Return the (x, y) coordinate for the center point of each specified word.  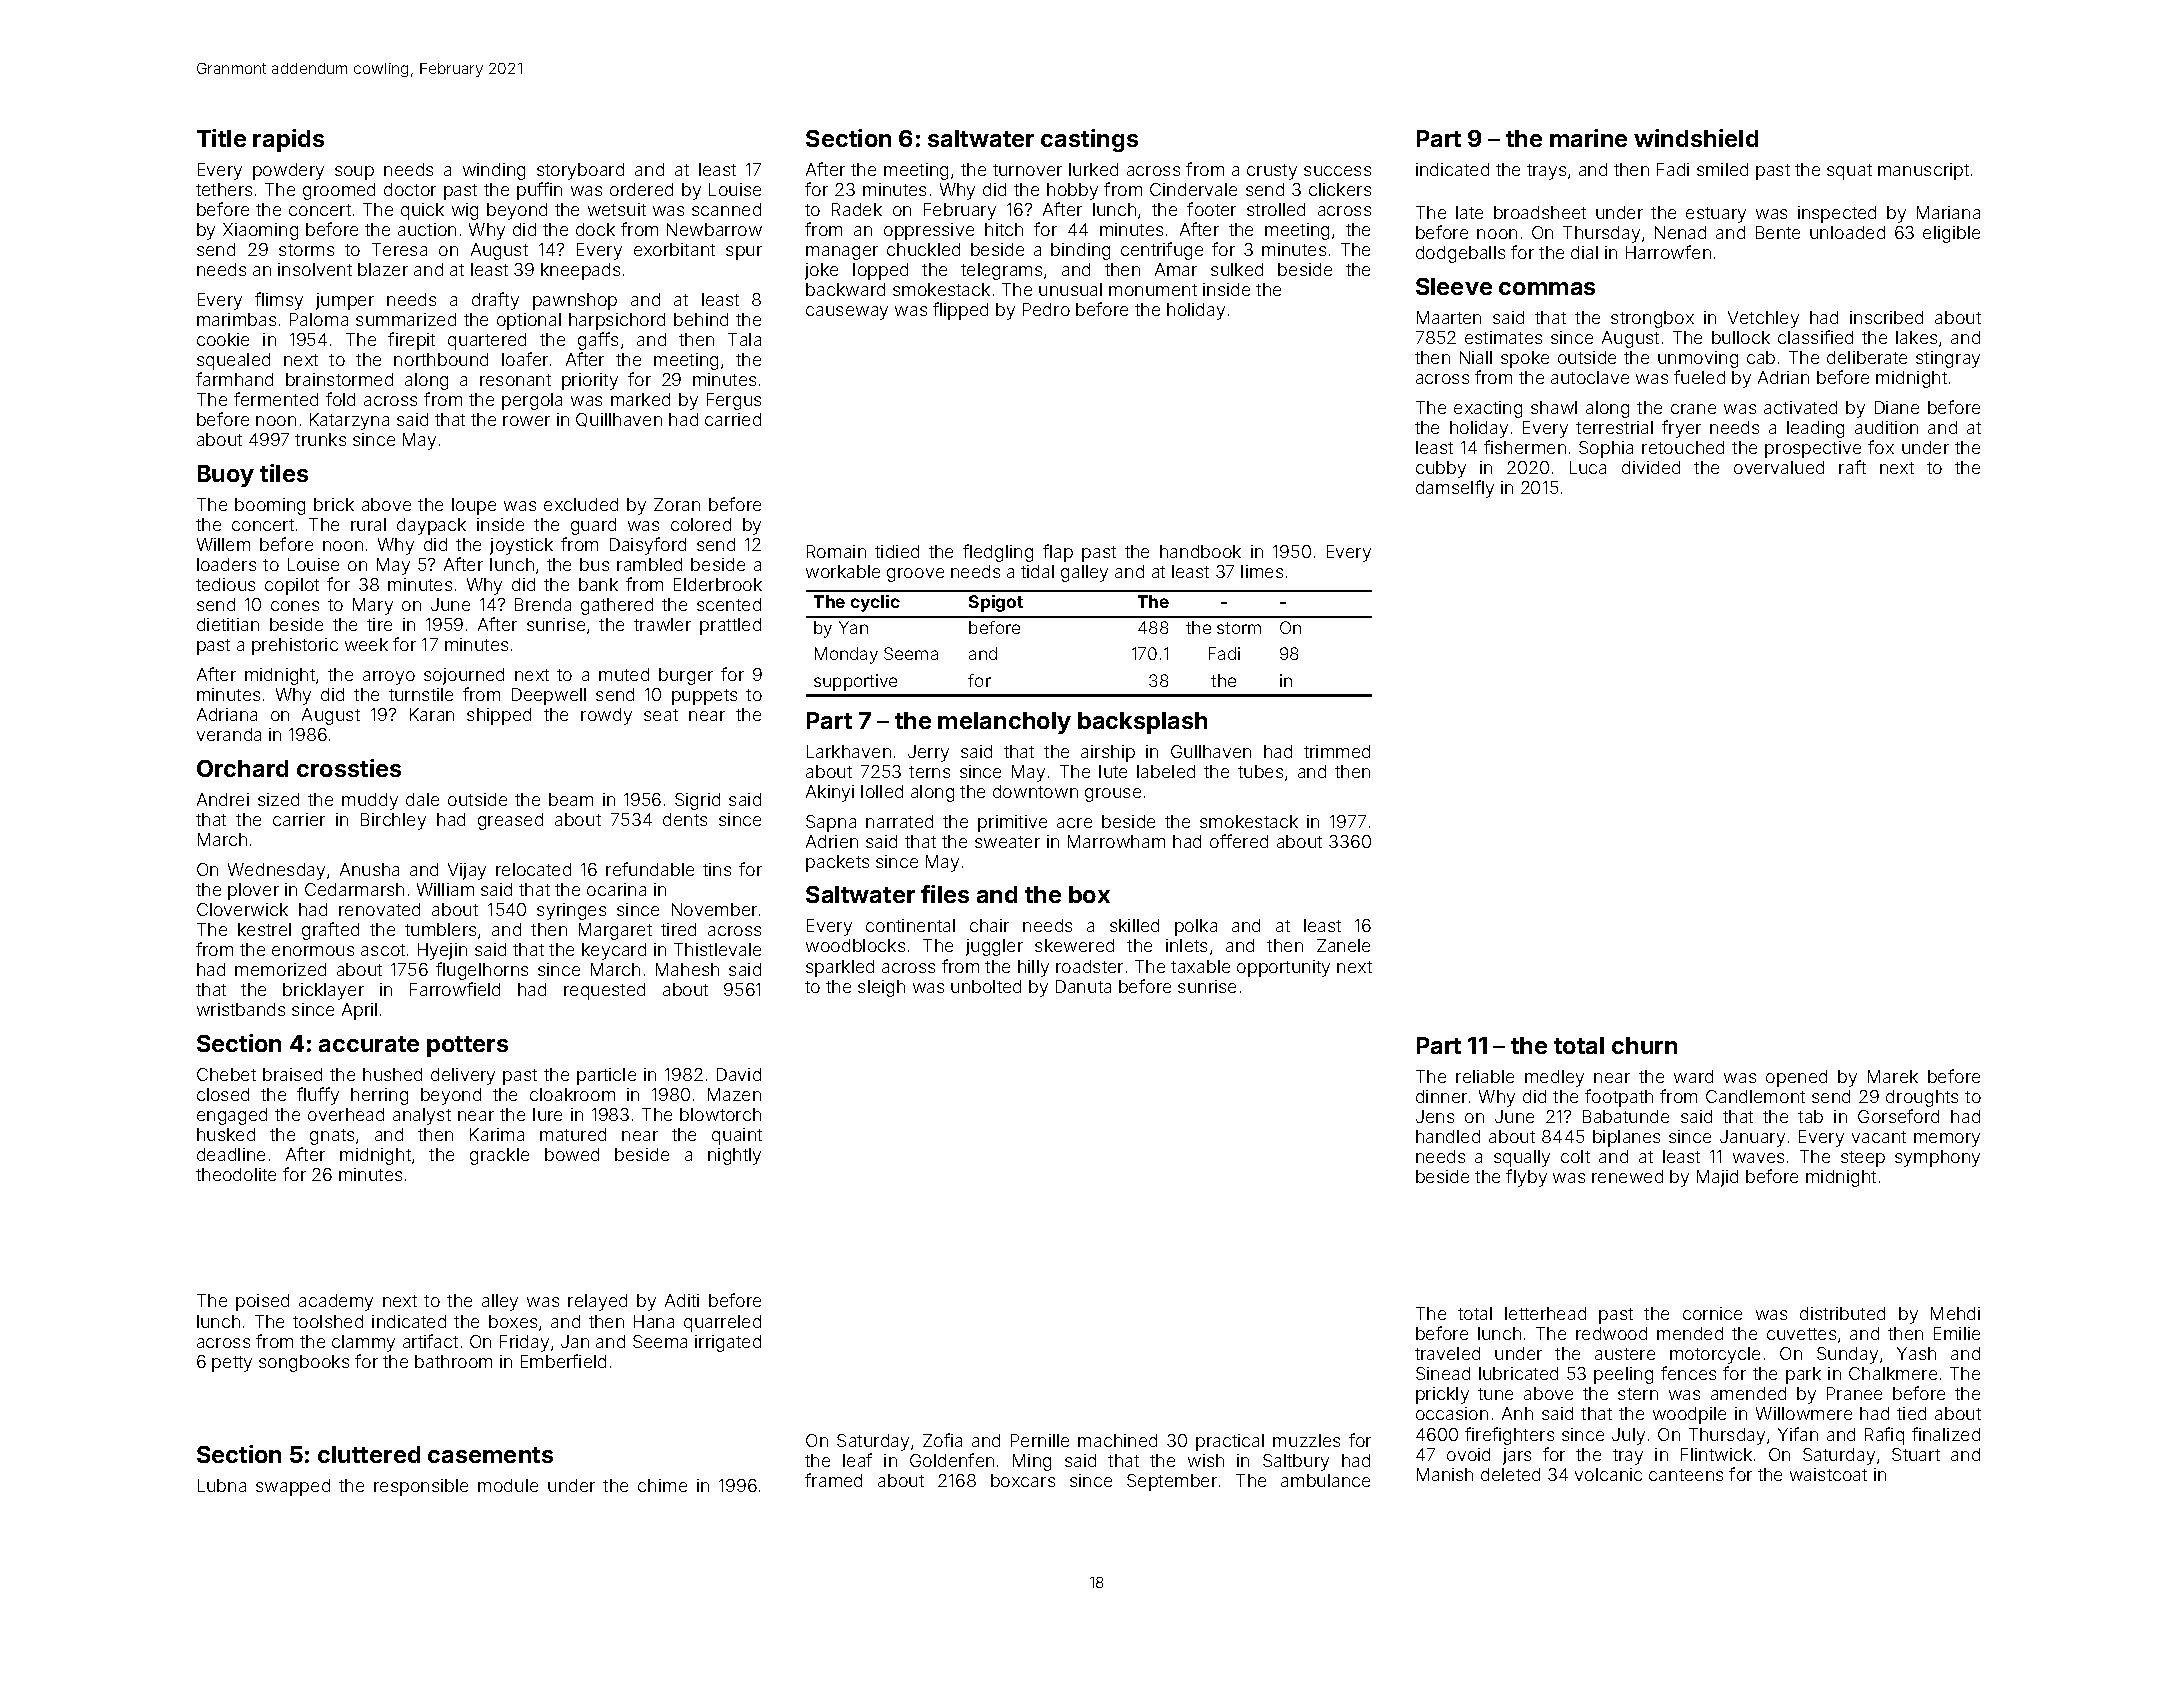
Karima (497, 1134)
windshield (1696, 138)
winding (494, 171)
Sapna (831, 823)
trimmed (1337, 751)
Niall (1476, 357)
